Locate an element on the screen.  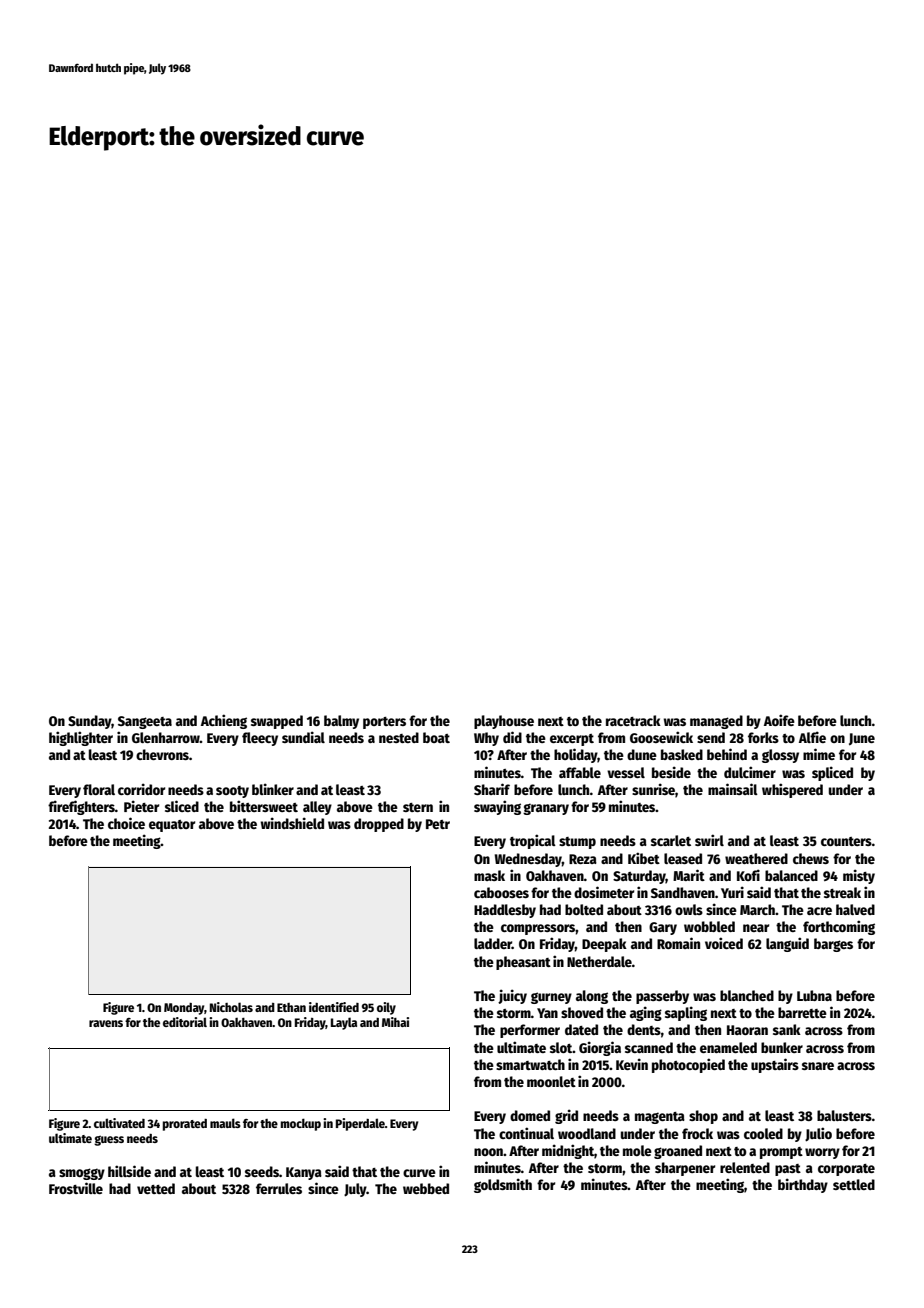
mole is located at coordinates (637, 1150).
